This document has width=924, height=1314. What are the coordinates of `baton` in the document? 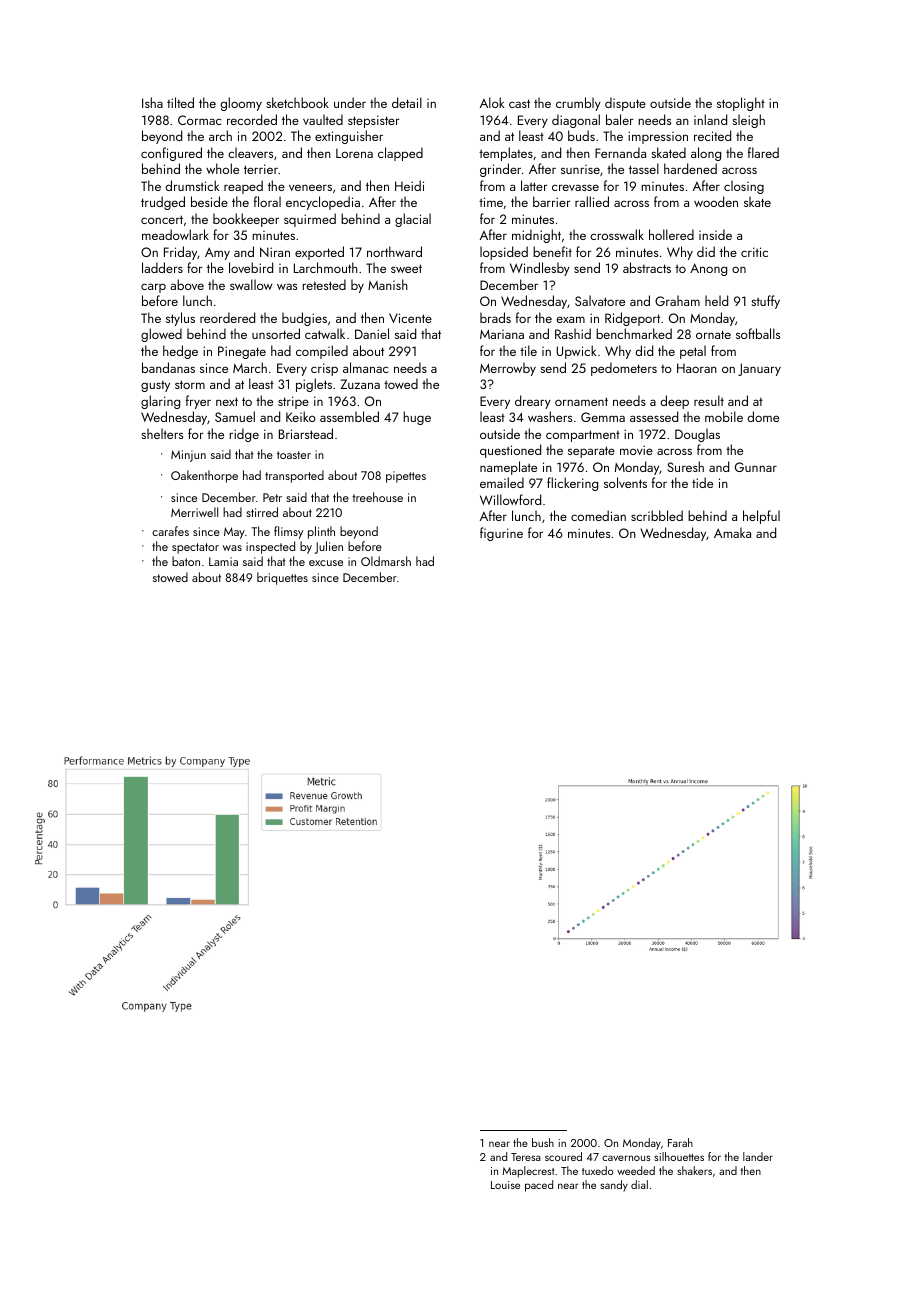 It's located at (186, 561).
